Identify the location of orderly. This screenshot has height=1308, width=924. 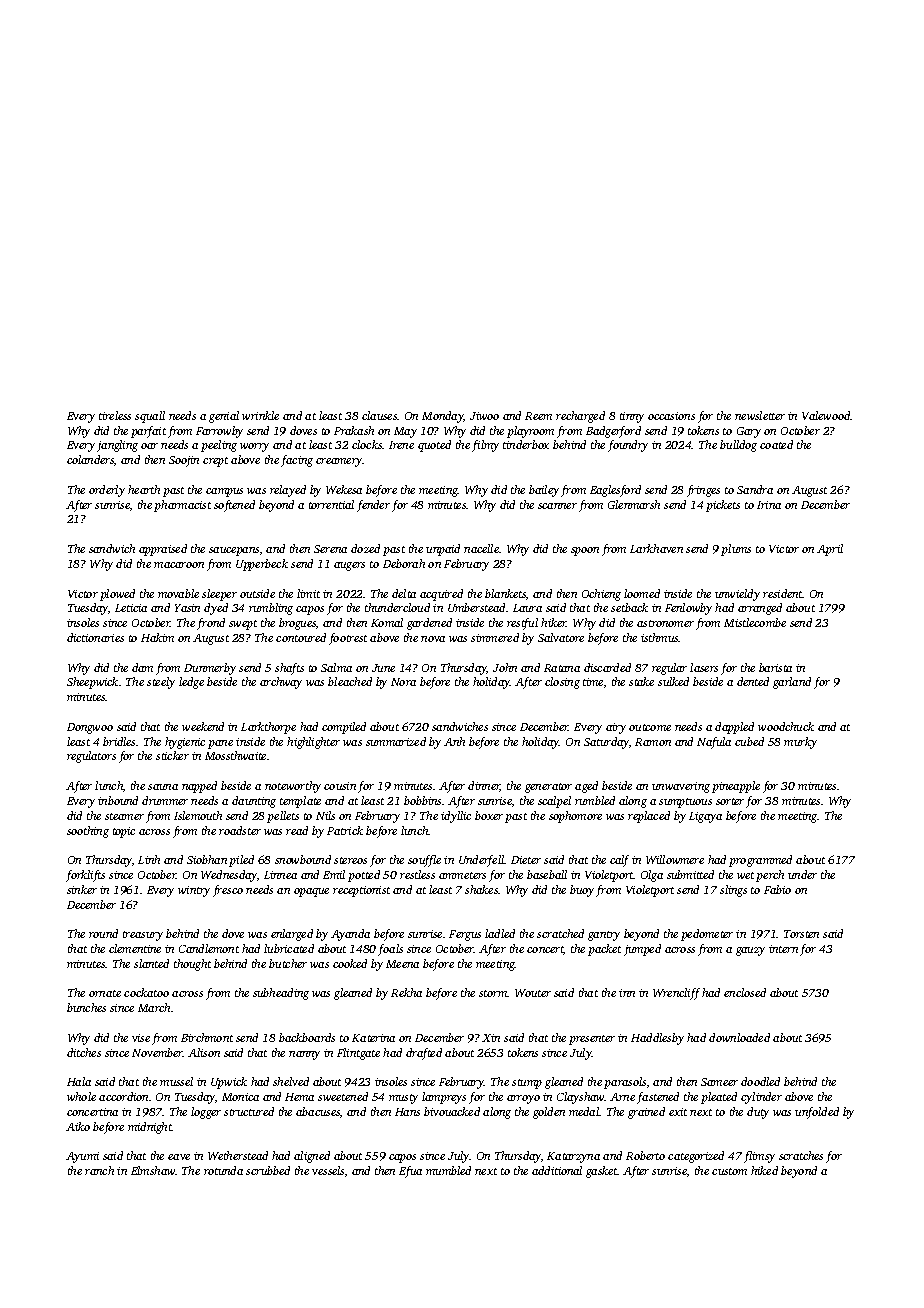
(107, 491).
